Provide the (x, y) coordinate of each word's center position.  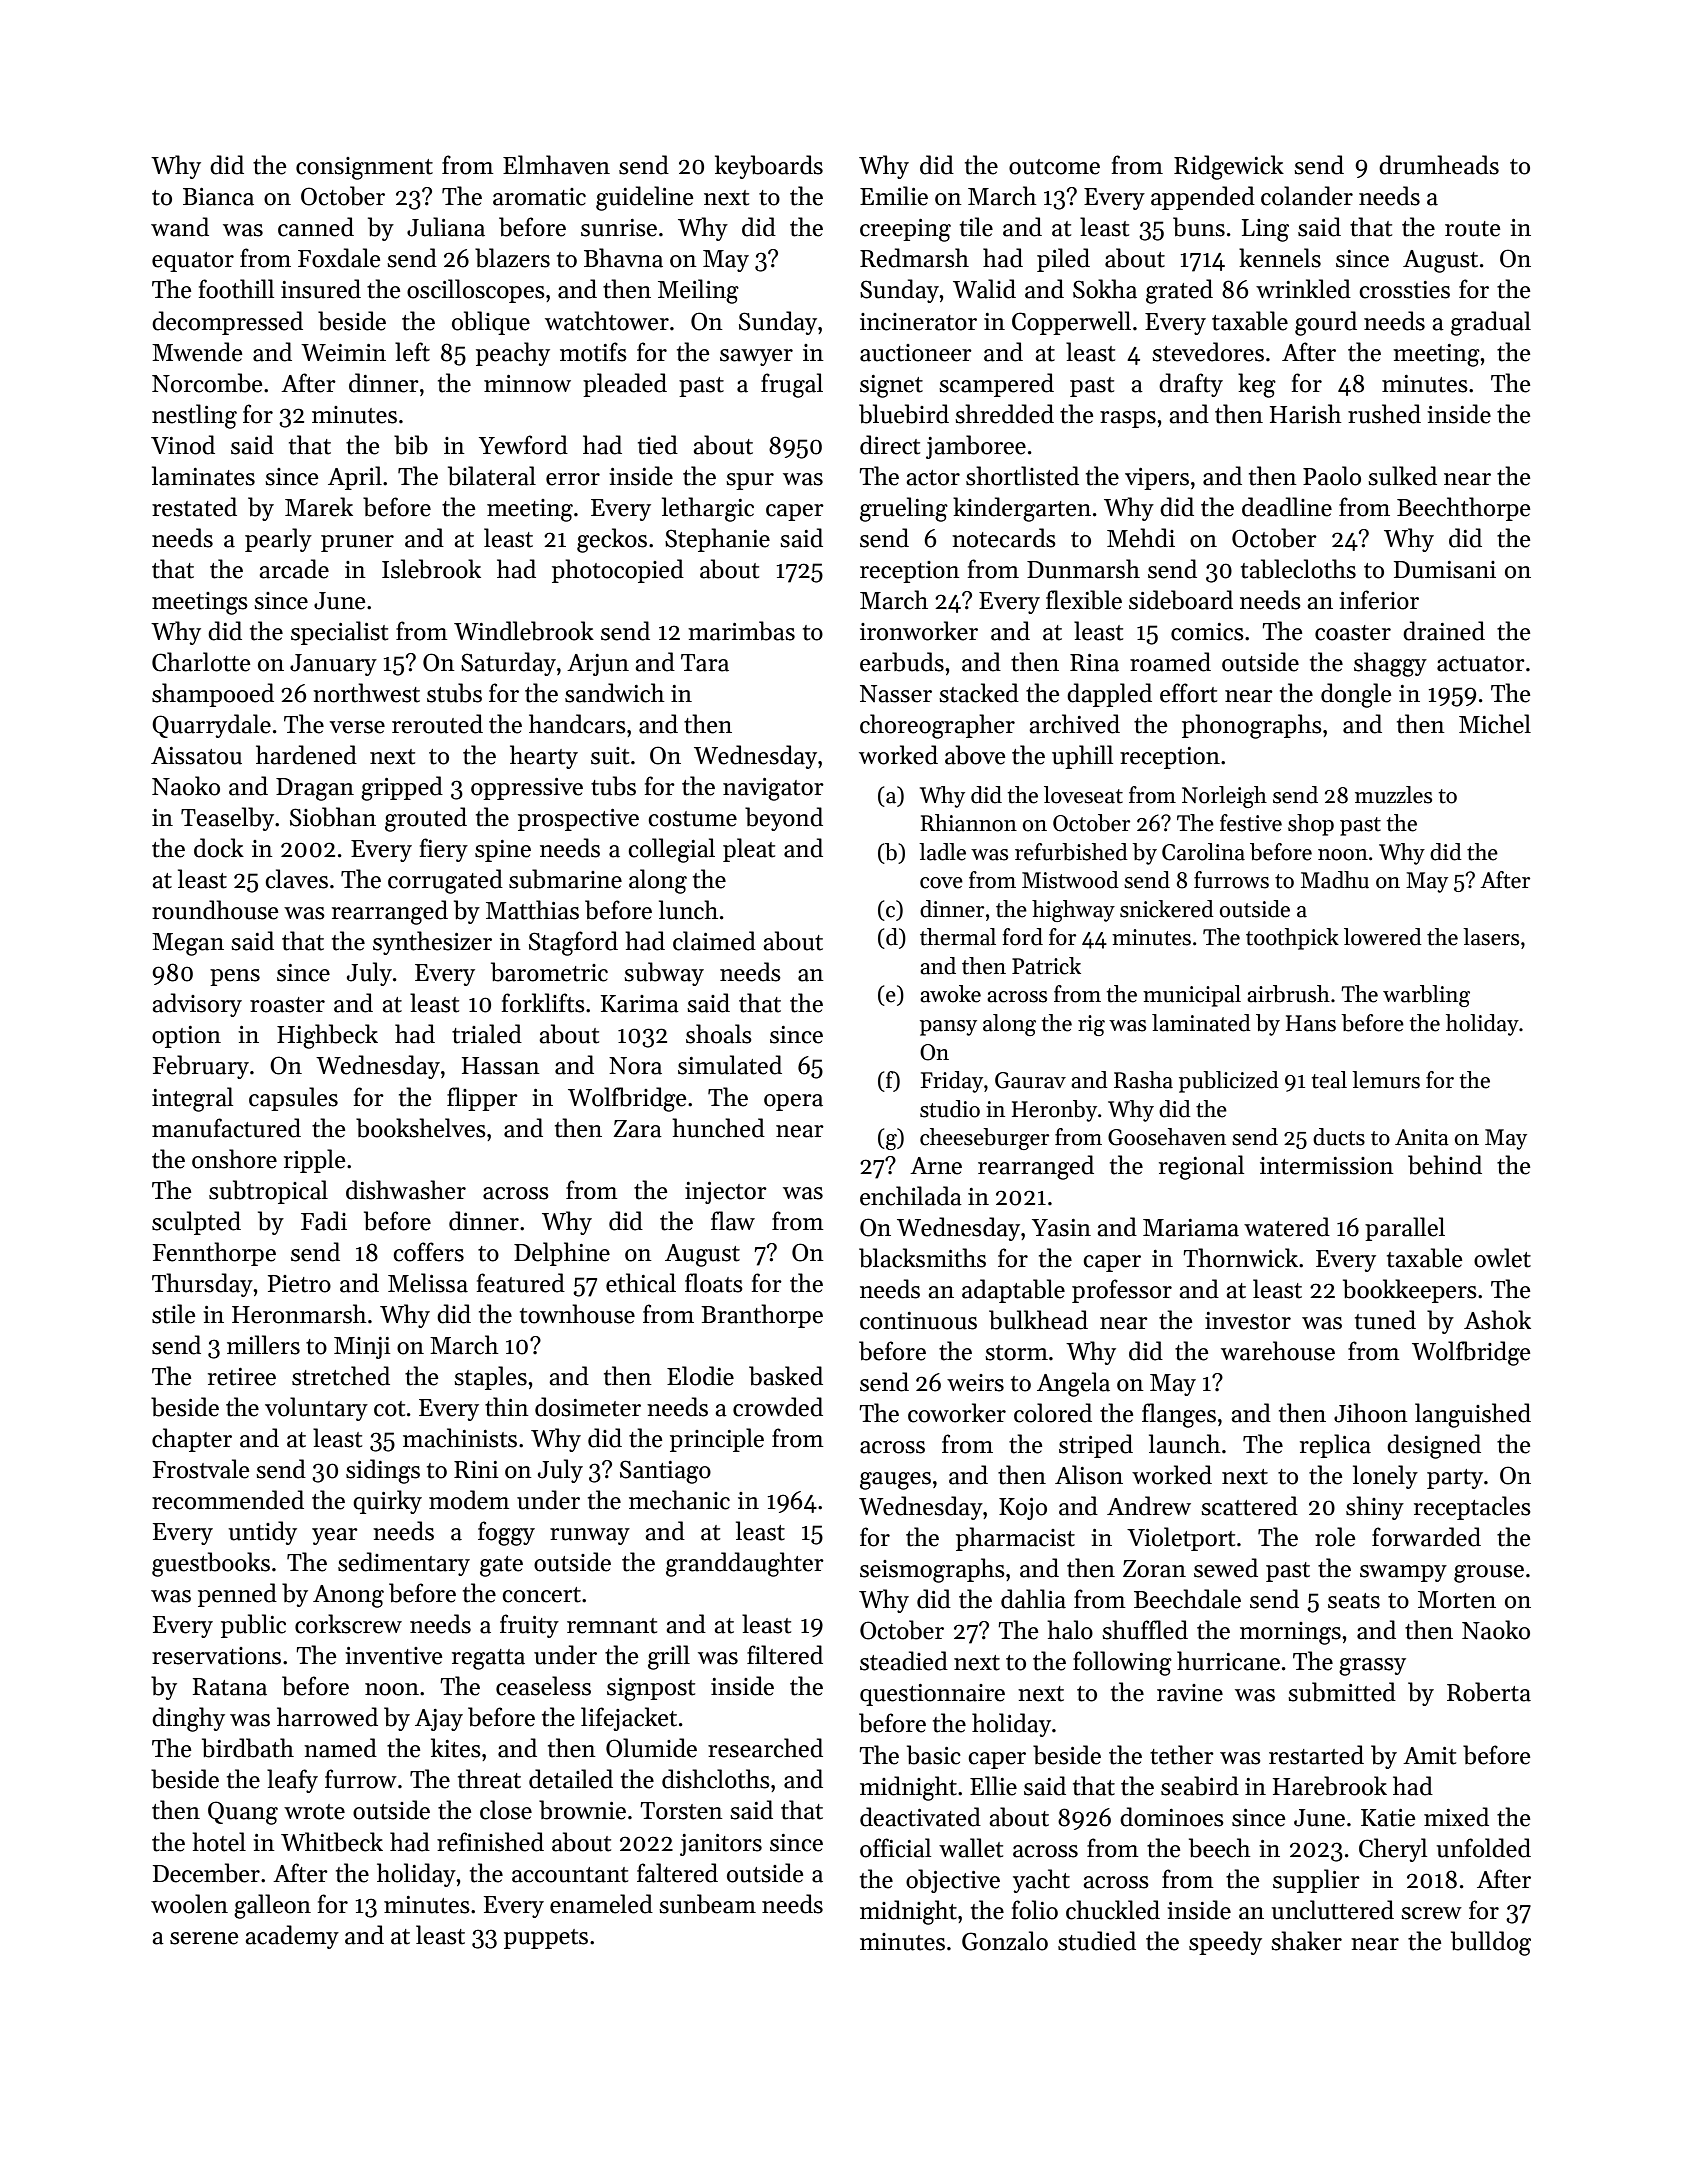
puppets (546, 1939)
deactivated (920, 1817)
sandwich (615, 693)
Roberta (1489, 1692)
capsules (293, 1099)
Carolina (1203, 852)
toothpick (1292, 939)
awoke (950, 994)
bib (411, 445)
